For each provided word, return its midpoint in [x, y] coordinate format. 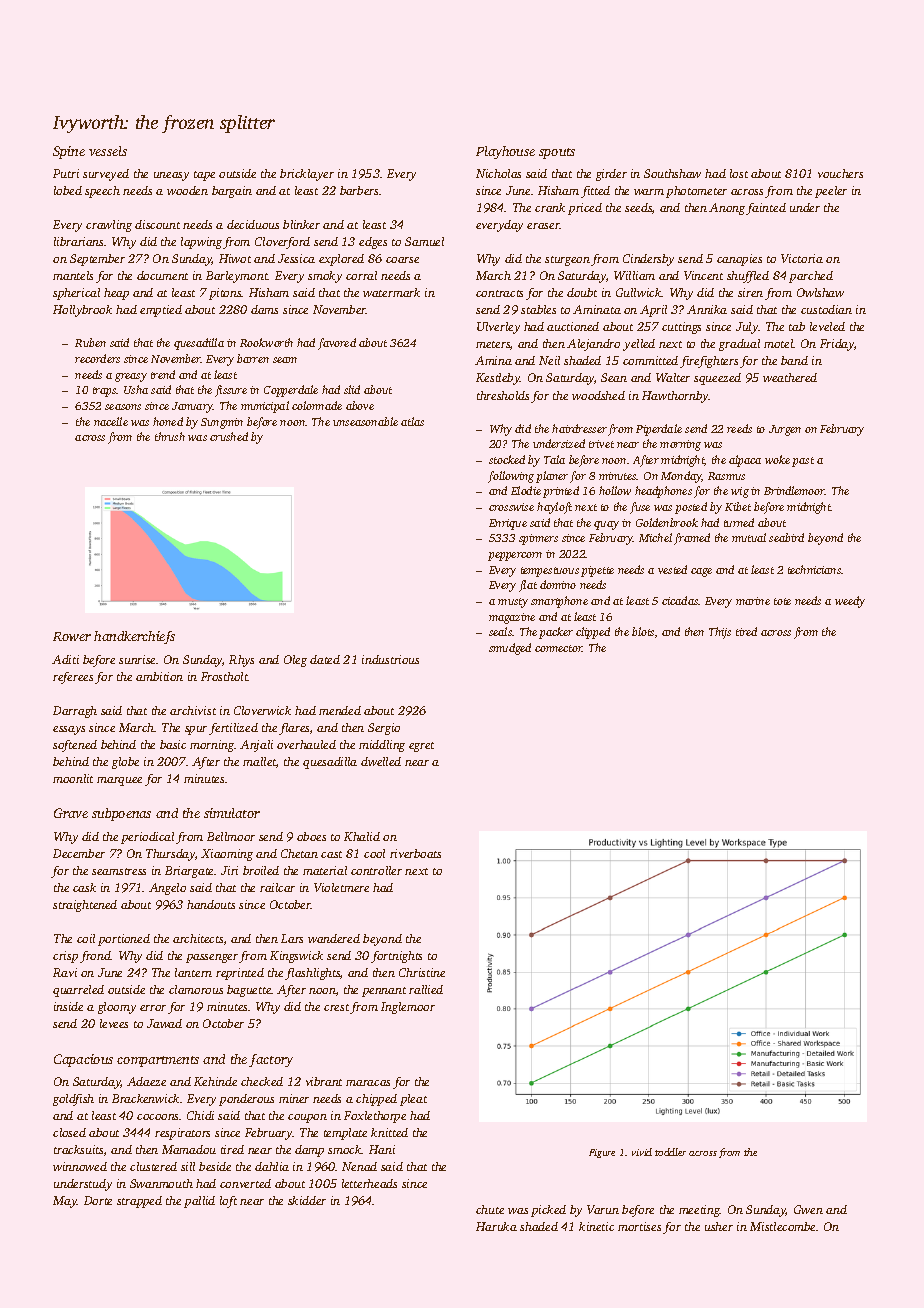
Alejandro [593, 345]
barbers [359, 190]
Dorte [98, 1200]
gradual [739, 345]
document [162, 275]
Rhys [241, 661]
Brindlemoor [794, 490]
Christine [422, 972]
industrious [390, 659]
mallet [260, 762]
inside [68, 1006]
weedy [850, 602]
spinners [538, 539]
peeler [831, 192]
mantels [73, 275]
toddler [670, 1152]
